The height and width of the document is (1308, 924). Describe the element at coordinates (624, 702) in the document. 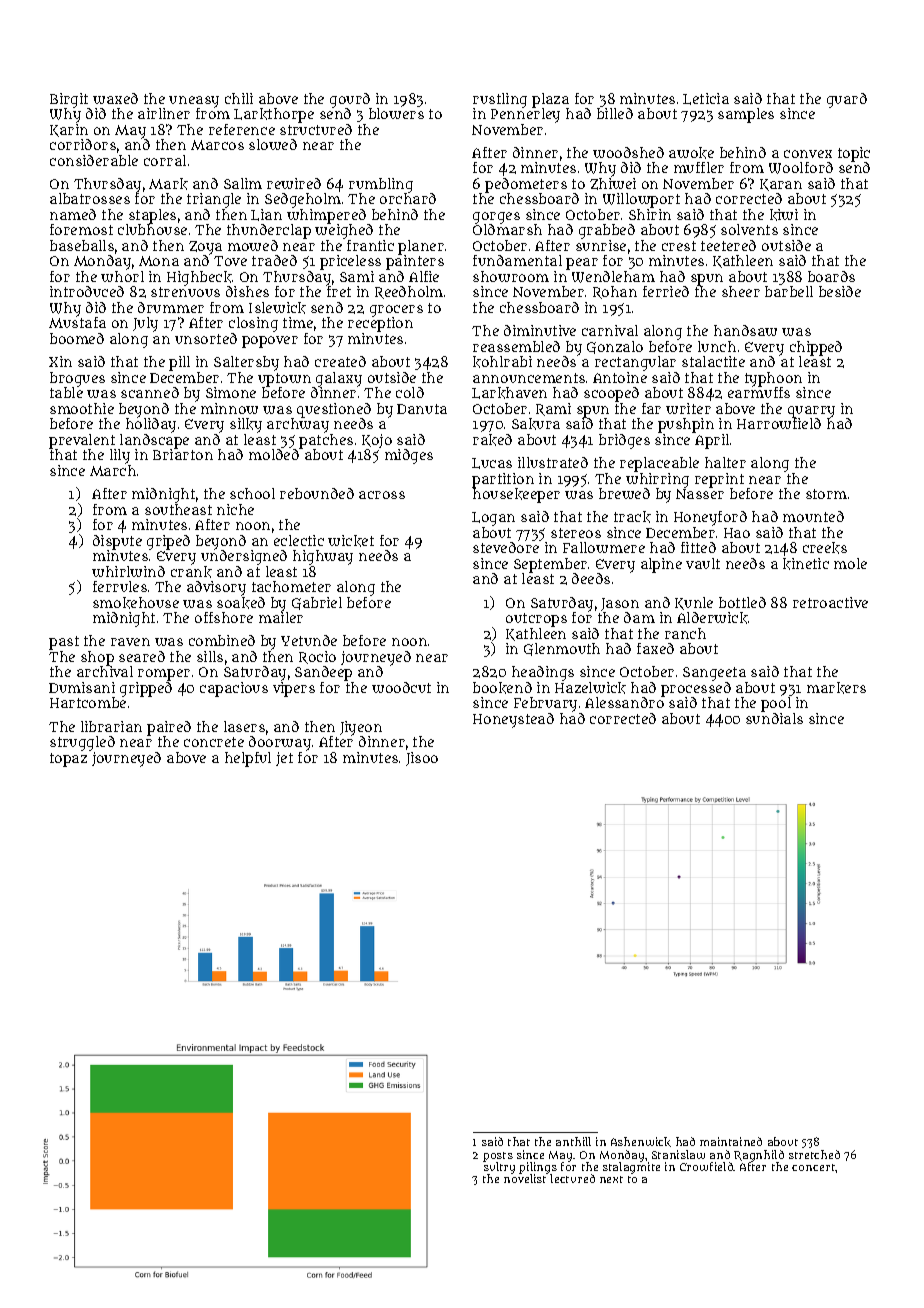

I see `Alessandro` at that location.
